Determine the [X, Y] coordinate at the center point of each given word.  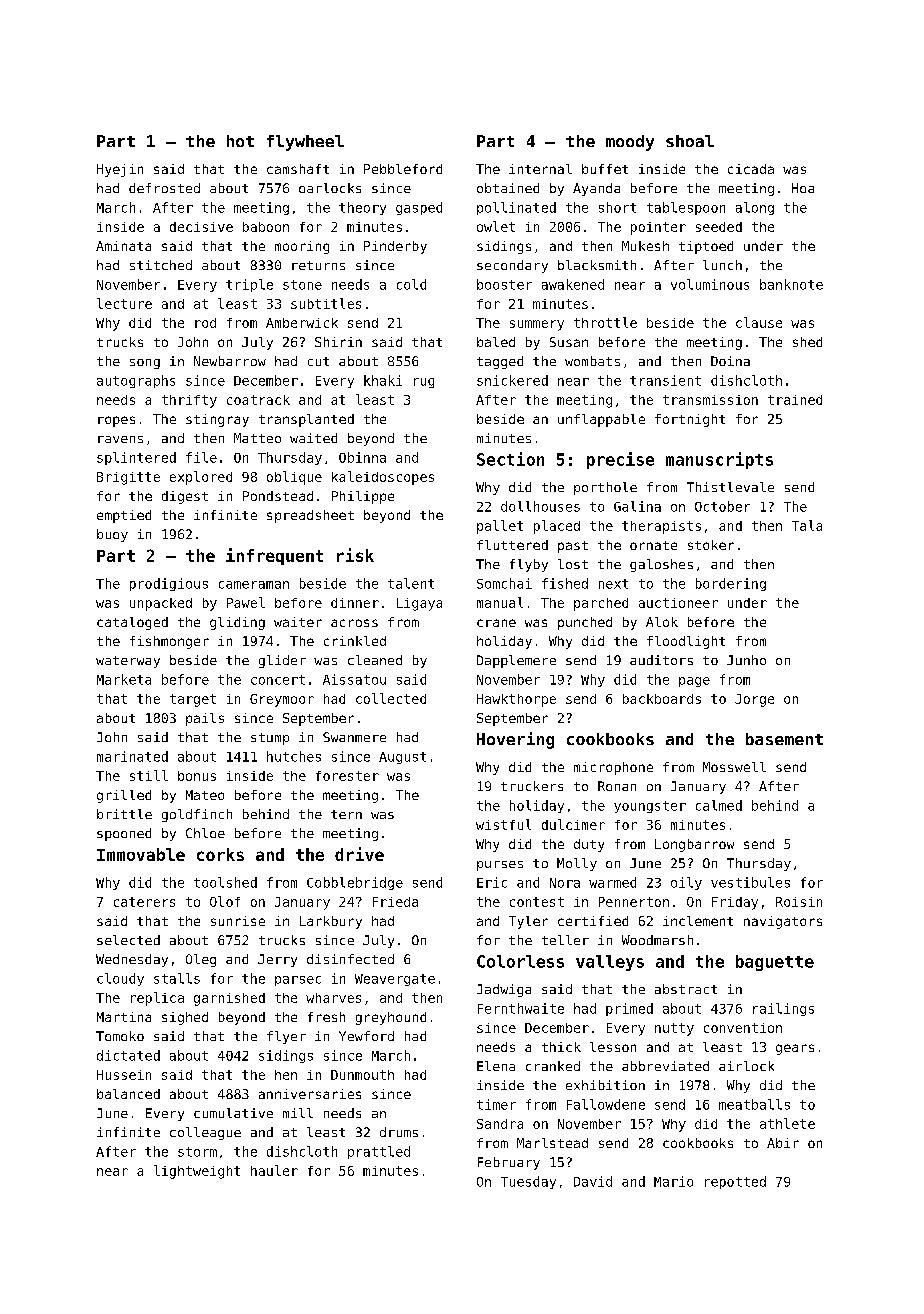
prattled [379, 1152]
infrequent [274, 556]
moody [630, 143]
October [722, 506]
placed [557, 527]
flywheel [305, 143]
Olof [225, 901]
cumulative [233, 1113]
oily [686, 883]
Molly [577, 864]
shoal [690, 141]
